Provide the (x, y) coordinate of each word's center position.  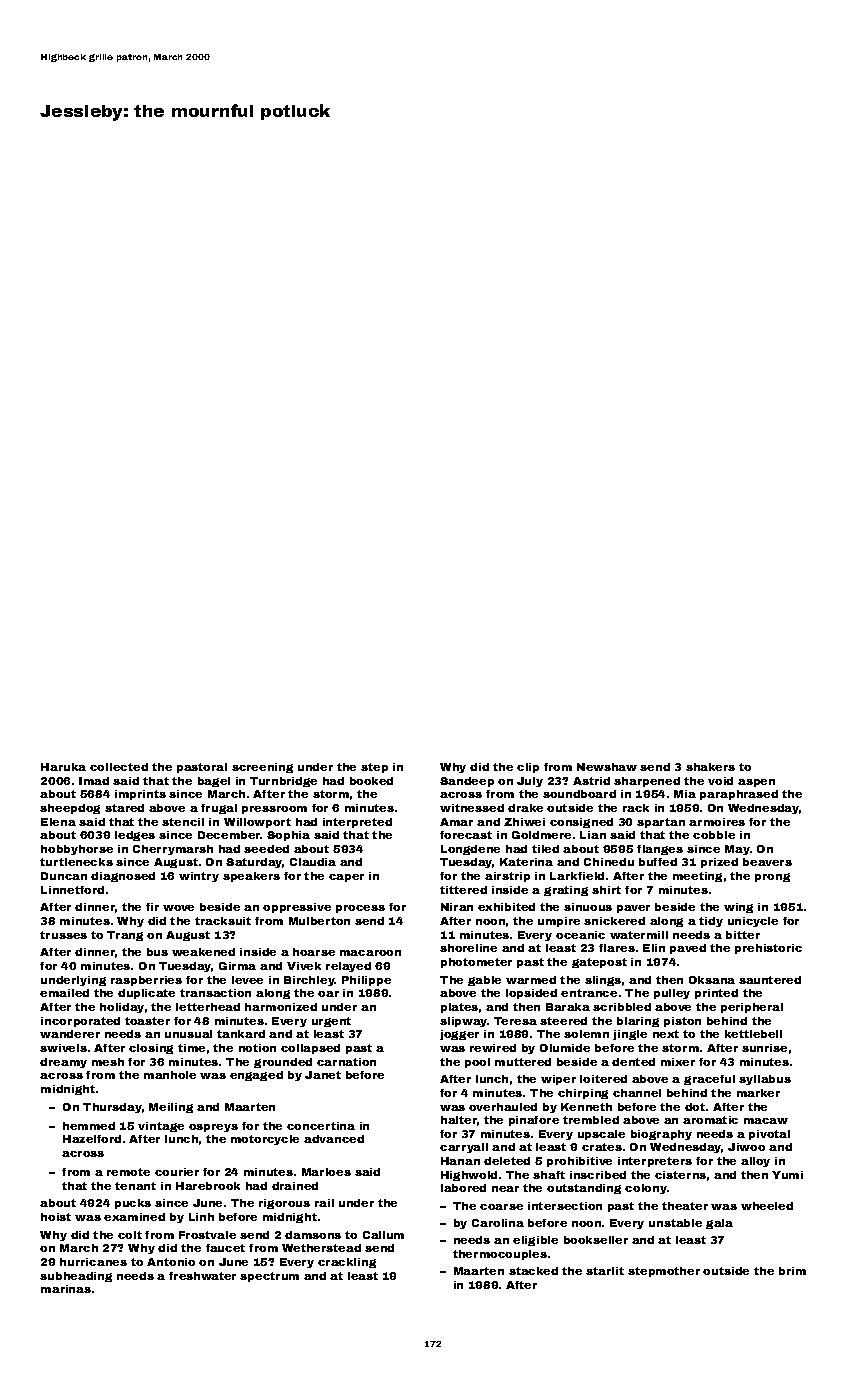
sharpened (647, 782)
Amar (456, 822)
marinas (66, 1289)
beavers (767, 862)
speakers (251, 877)
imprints (140, 795)
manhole (170, 1075)
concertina (321, 1126)
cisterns (680, 1175)
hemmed (89, 1126)
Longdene (470, 850)
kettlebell (753, 1034)
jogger (459, 1035)
